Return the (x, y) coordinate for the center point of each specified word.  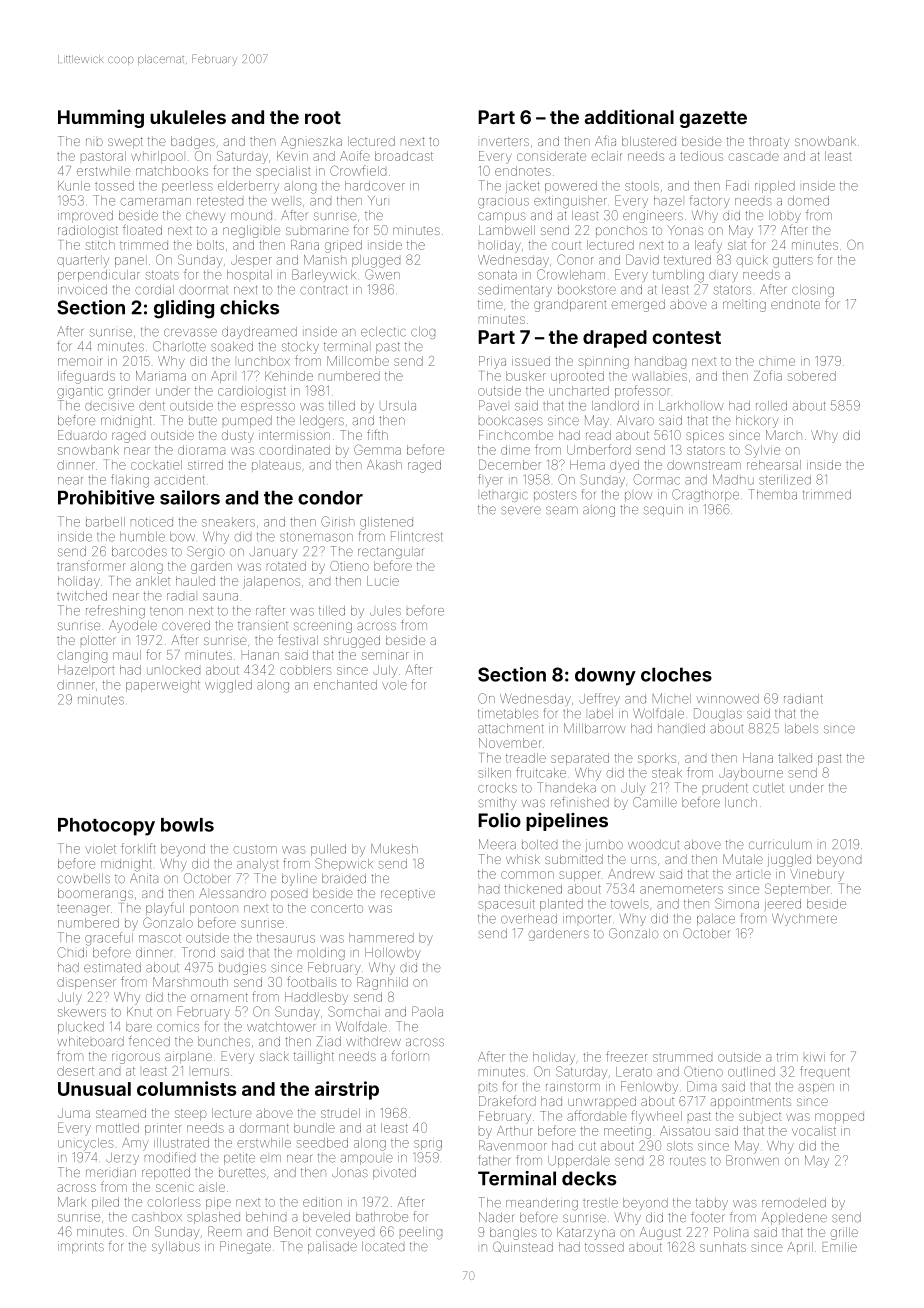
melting (744, 305)
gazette (713, 119)
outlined (751, 1072)
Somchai (352, 1011)
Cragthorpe (705, 495)
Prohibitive (106, 497)
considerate (551, 156)
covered (186, 626)
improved (85, 216)
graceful (109, 939)
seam (562, 510)
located (383, 1247)
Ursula (398, 406)
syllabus (176, 1248)
